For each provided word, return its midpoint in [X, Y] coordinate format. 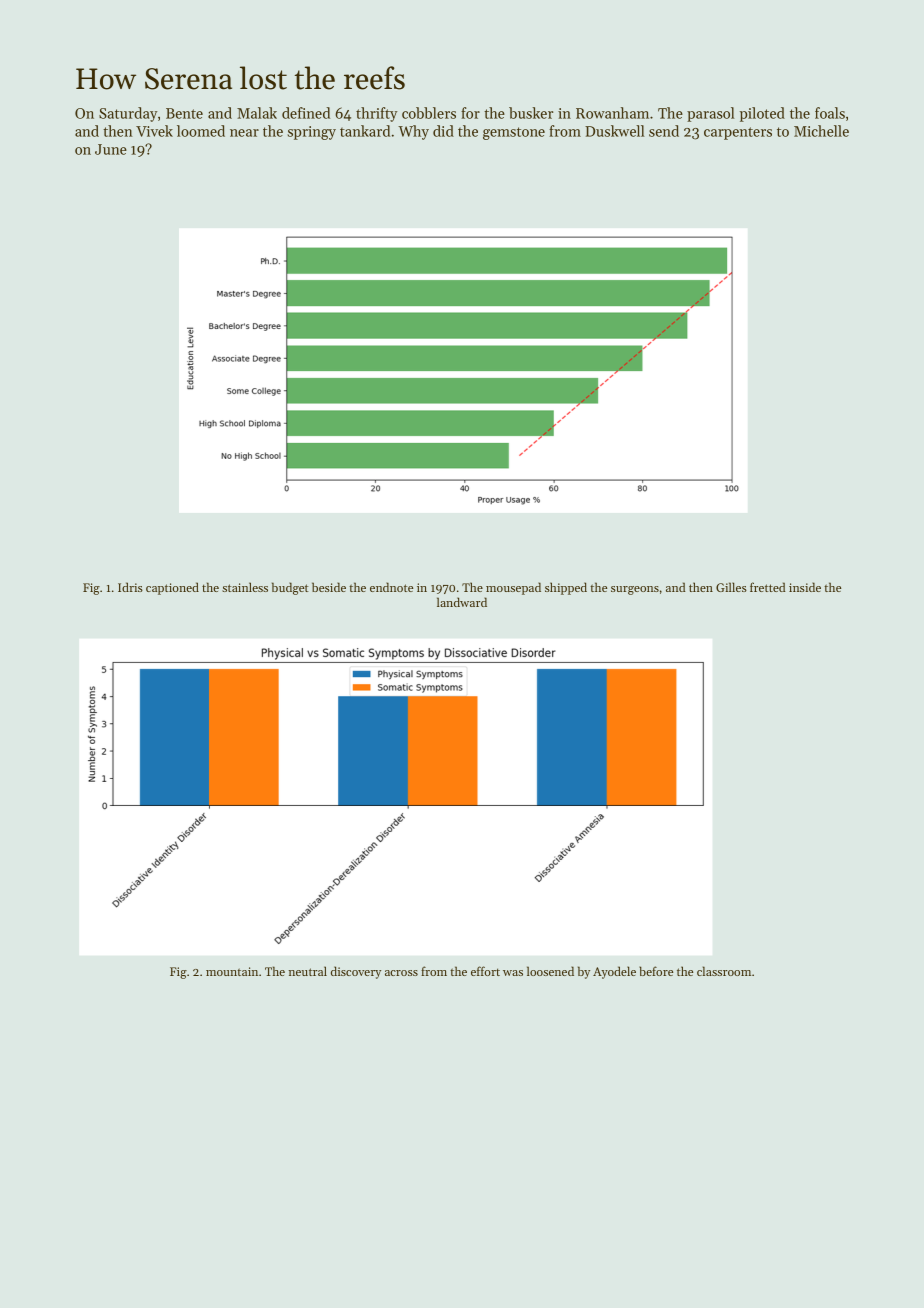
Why [413, 132]
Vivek [154, 131]
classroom [724, 971]
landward [462, 602]
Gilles [731, 587]
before [656, 971]
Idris [130, 587]
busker [531, 113]
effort [485, 971]
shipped [566, 588]
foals [830, 113]
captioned [172, 588]
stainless [245, 587]
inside [805, 587]
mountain [232, 971]
